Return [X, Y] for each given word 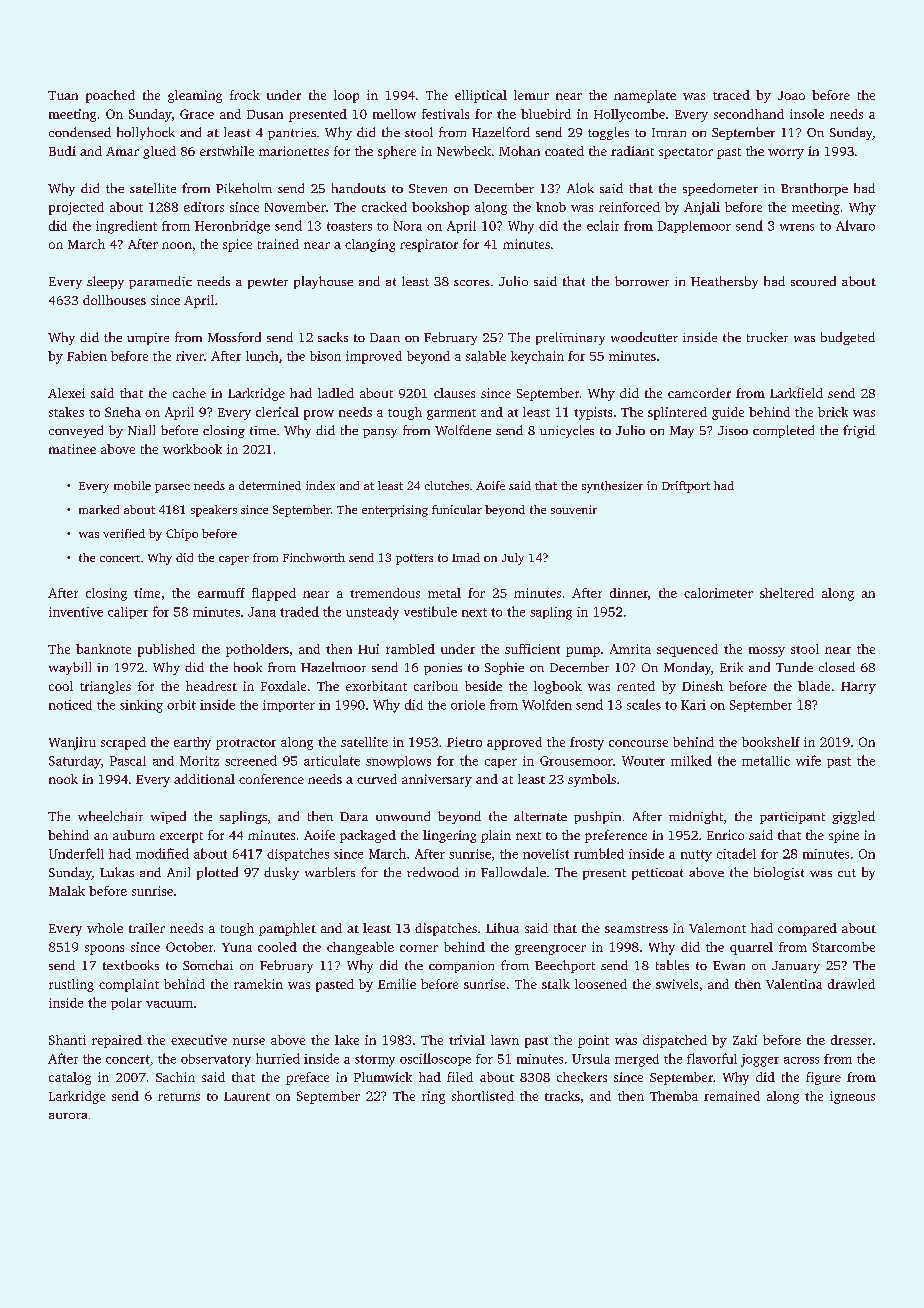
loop [346, 96]
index [320, 485]
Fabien [87, 356]
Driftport [686, 487]
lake [347, 1040]
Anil [178, 872]
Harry [858, 688]
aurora [68, 1116]
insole [807, 114]
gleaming [195, 96]
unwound [403, 816]
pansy [380, 433]
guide [728, 413]
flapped [274, 594]
